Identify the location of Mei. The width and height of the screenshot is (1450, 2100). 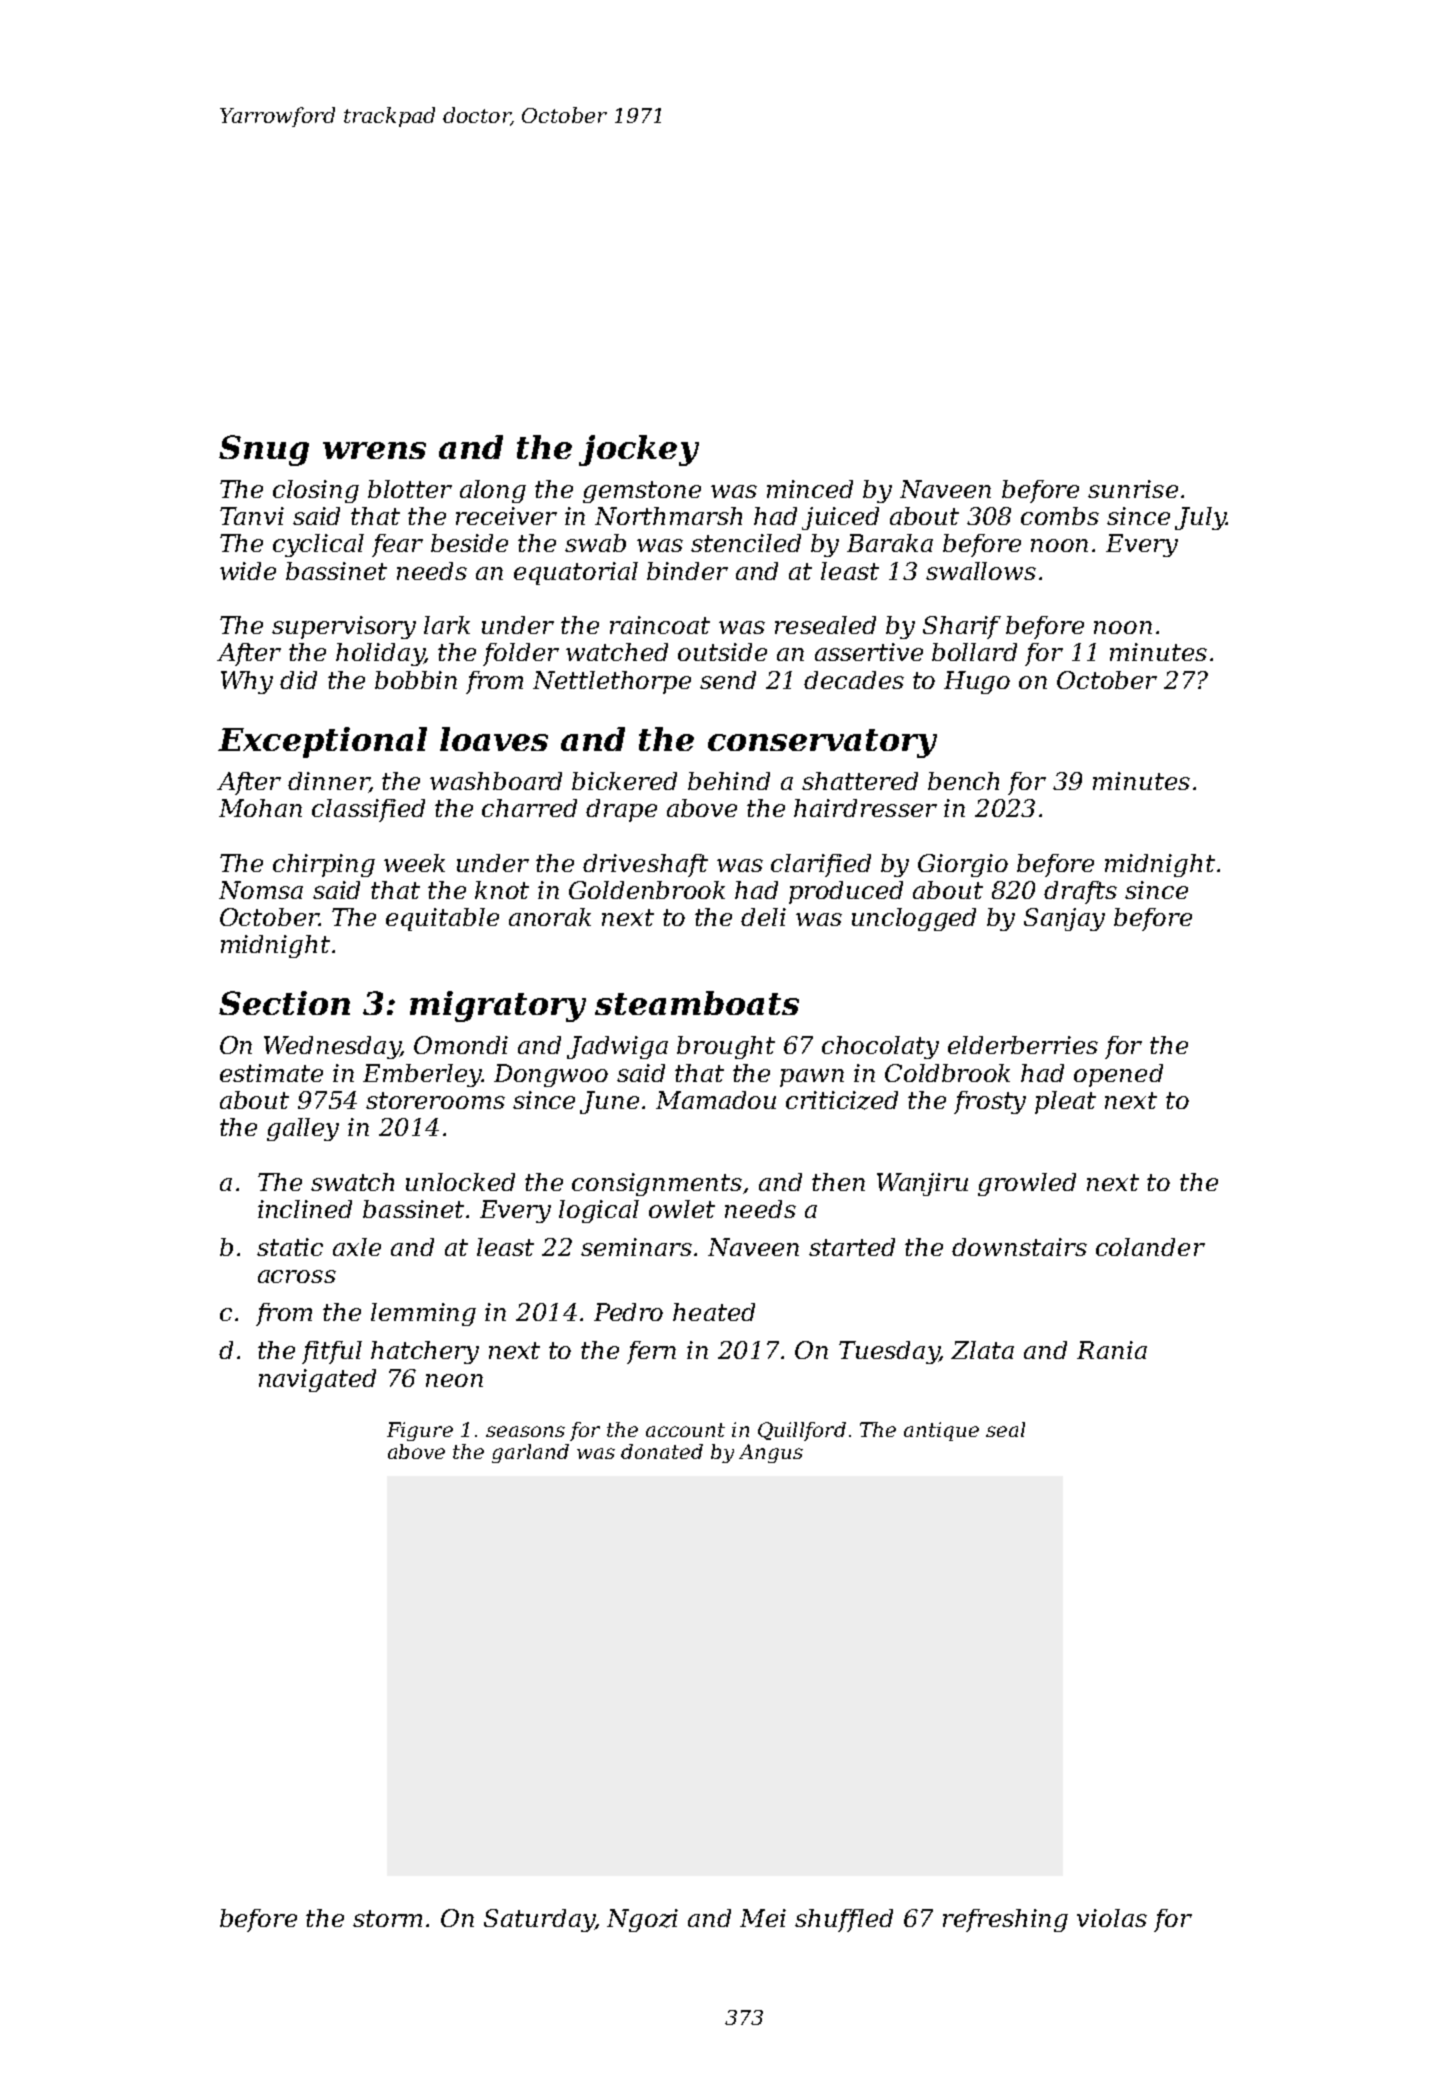
(763, 1918).
